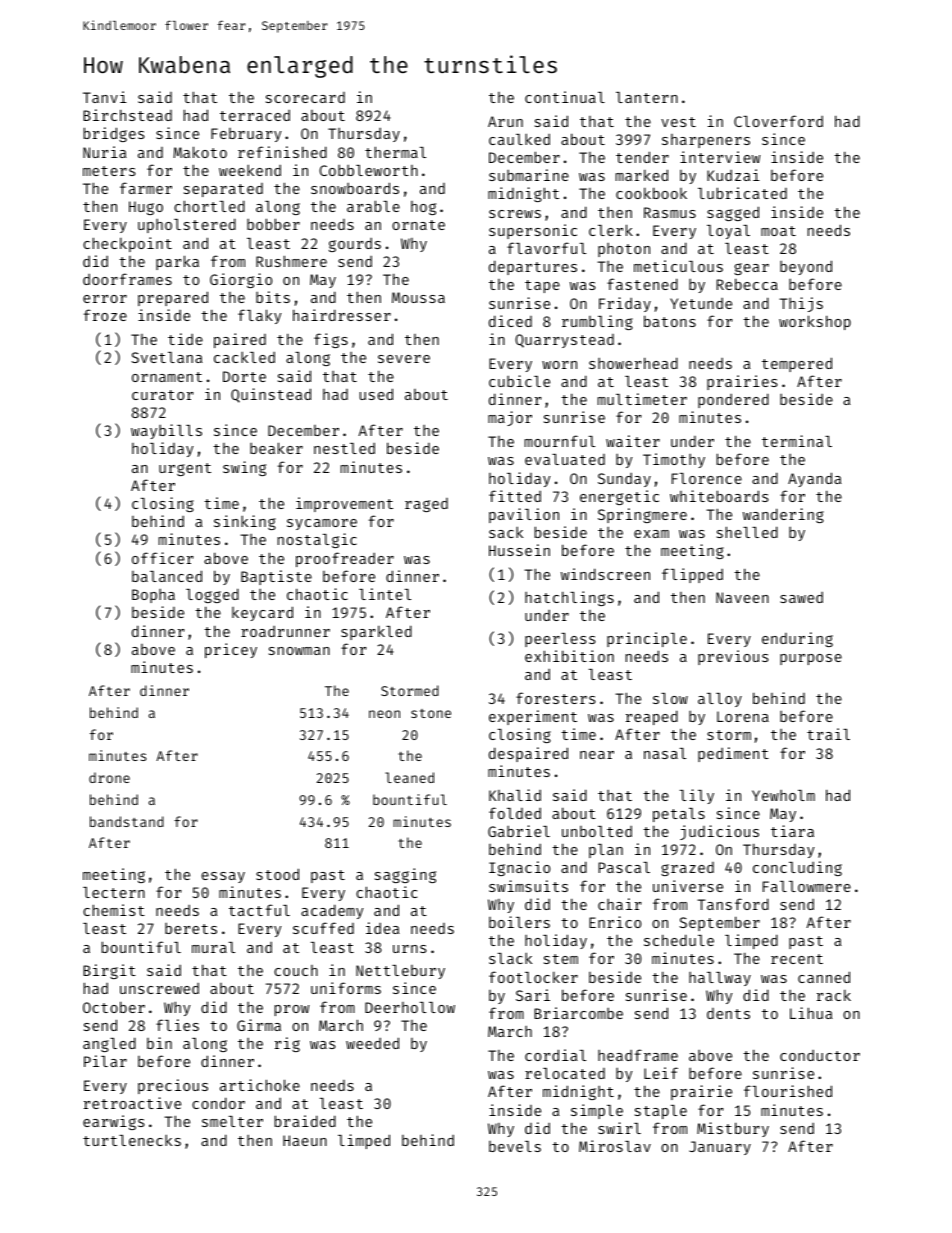 The image size is (952, 1233). I want to click on doorframes, so click(127, 279).
